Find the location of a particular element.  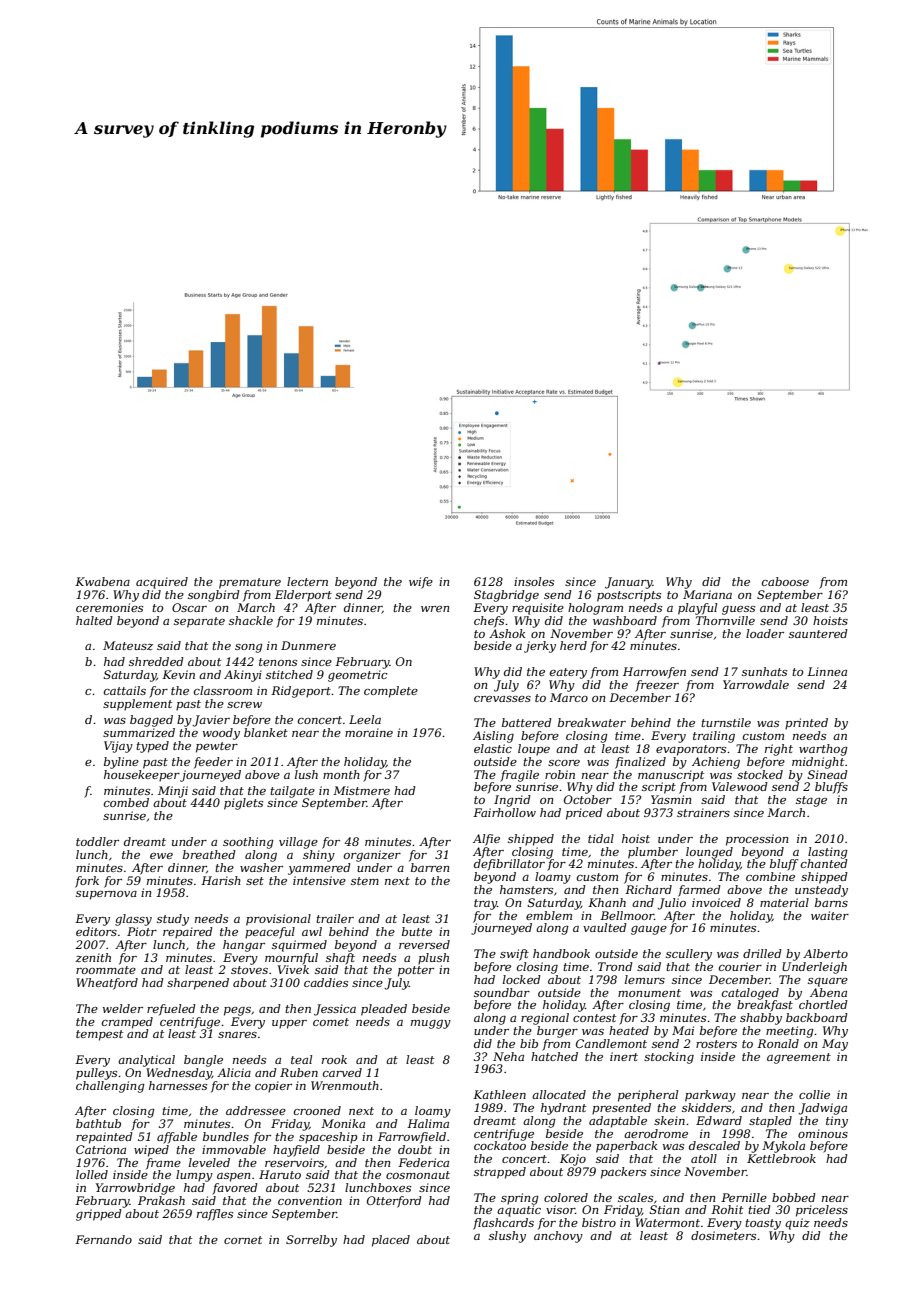

hangar is located at coordinates (244, 946).
